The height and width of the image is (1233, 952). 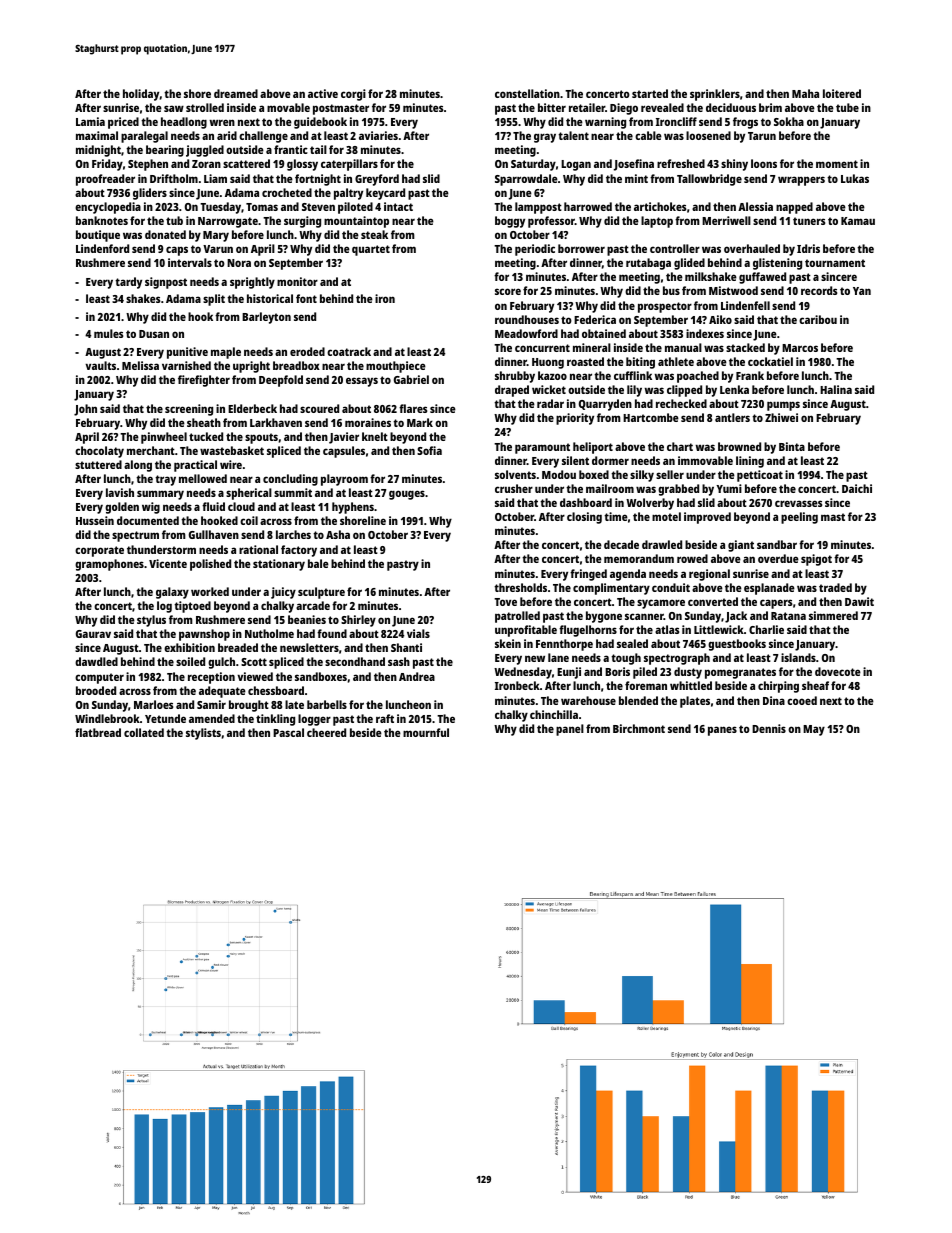 What do you see at coordinates (107, 718) in the image?
I see `Windlebrook` at bounding box center [107, 718].
